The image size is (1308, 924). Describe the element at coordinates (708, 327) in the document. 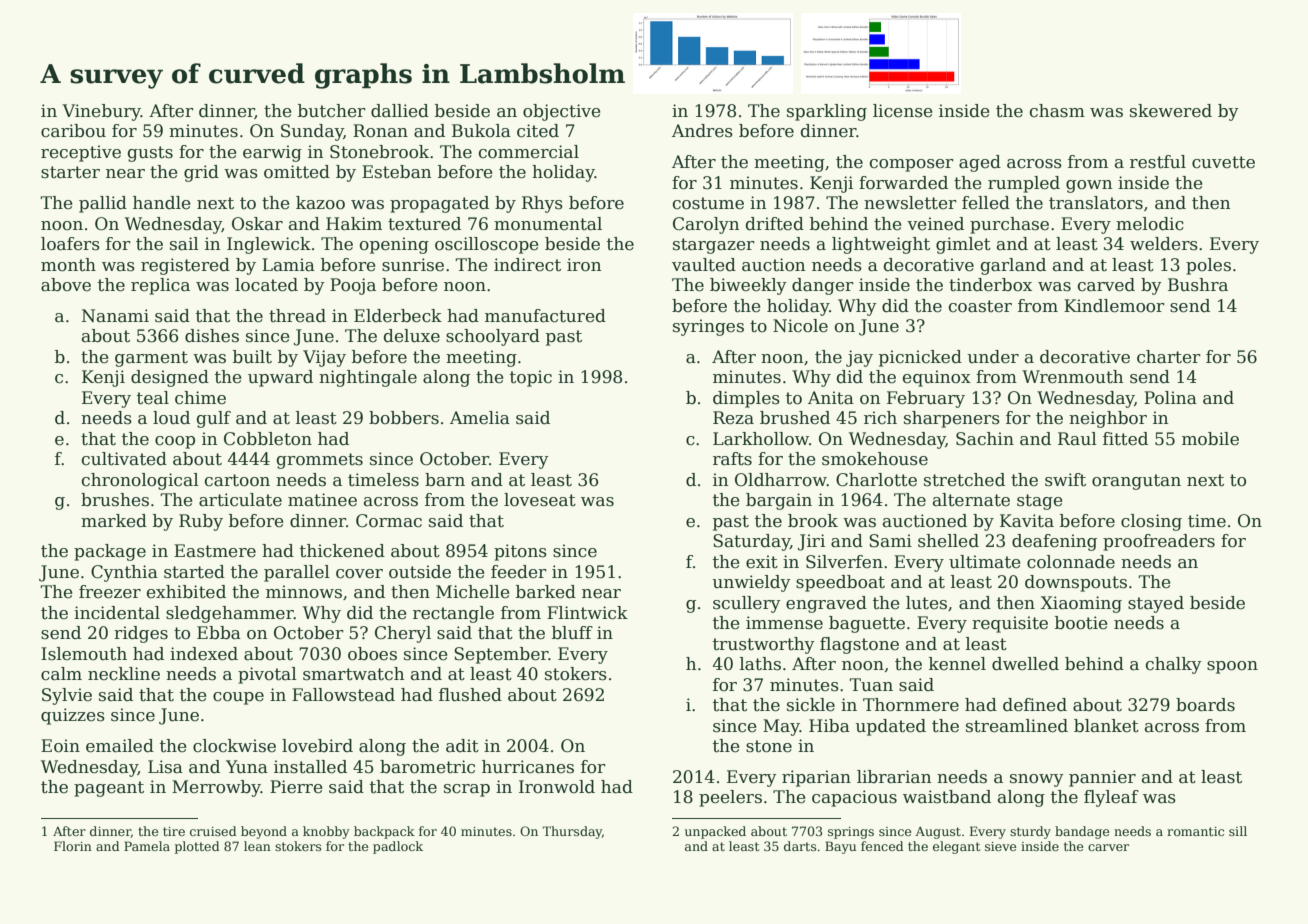

I see `syringes` at that location.
